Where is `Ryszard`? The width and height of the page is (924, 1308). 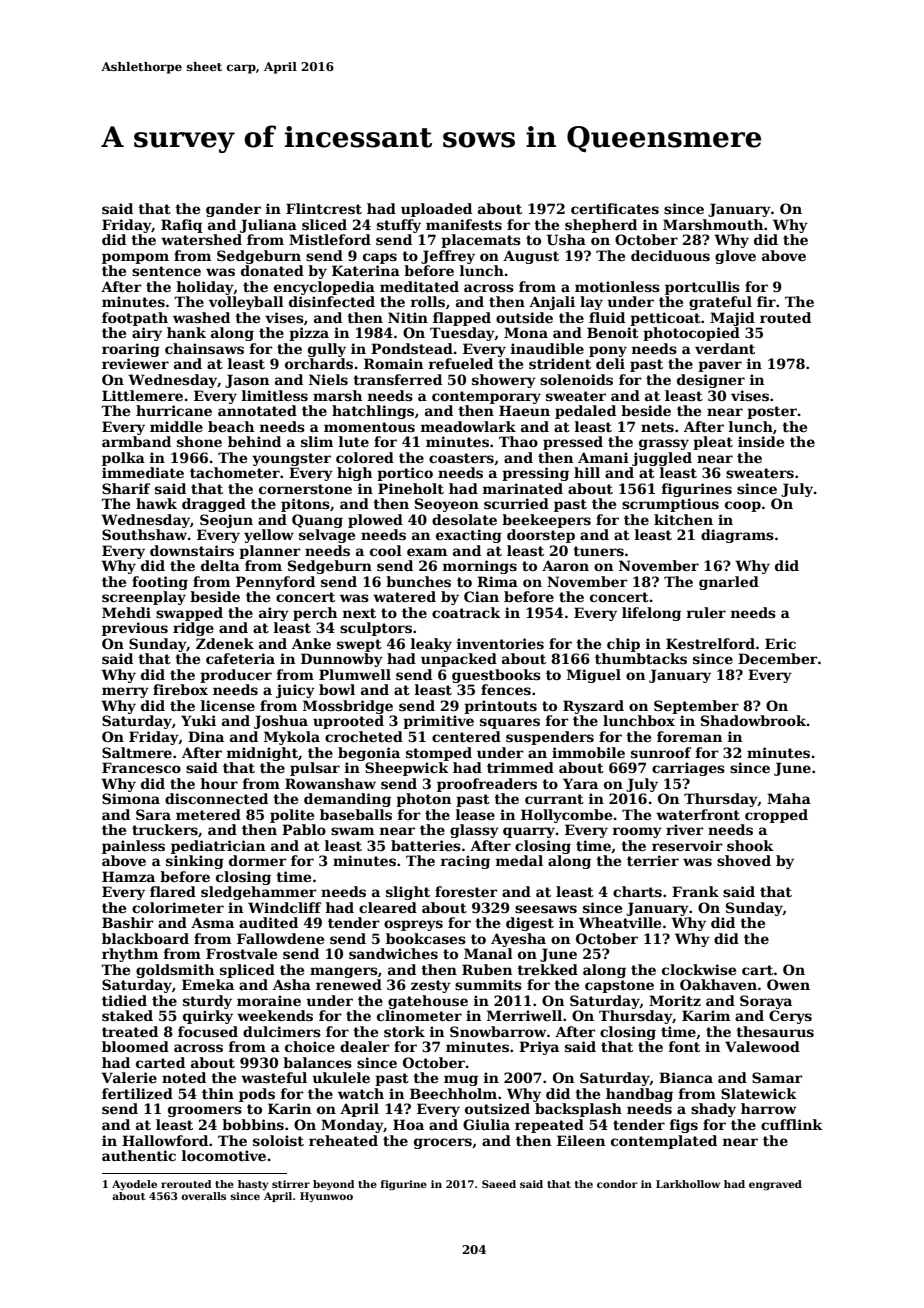 Ryszard is located at coordinates (593, 707).
